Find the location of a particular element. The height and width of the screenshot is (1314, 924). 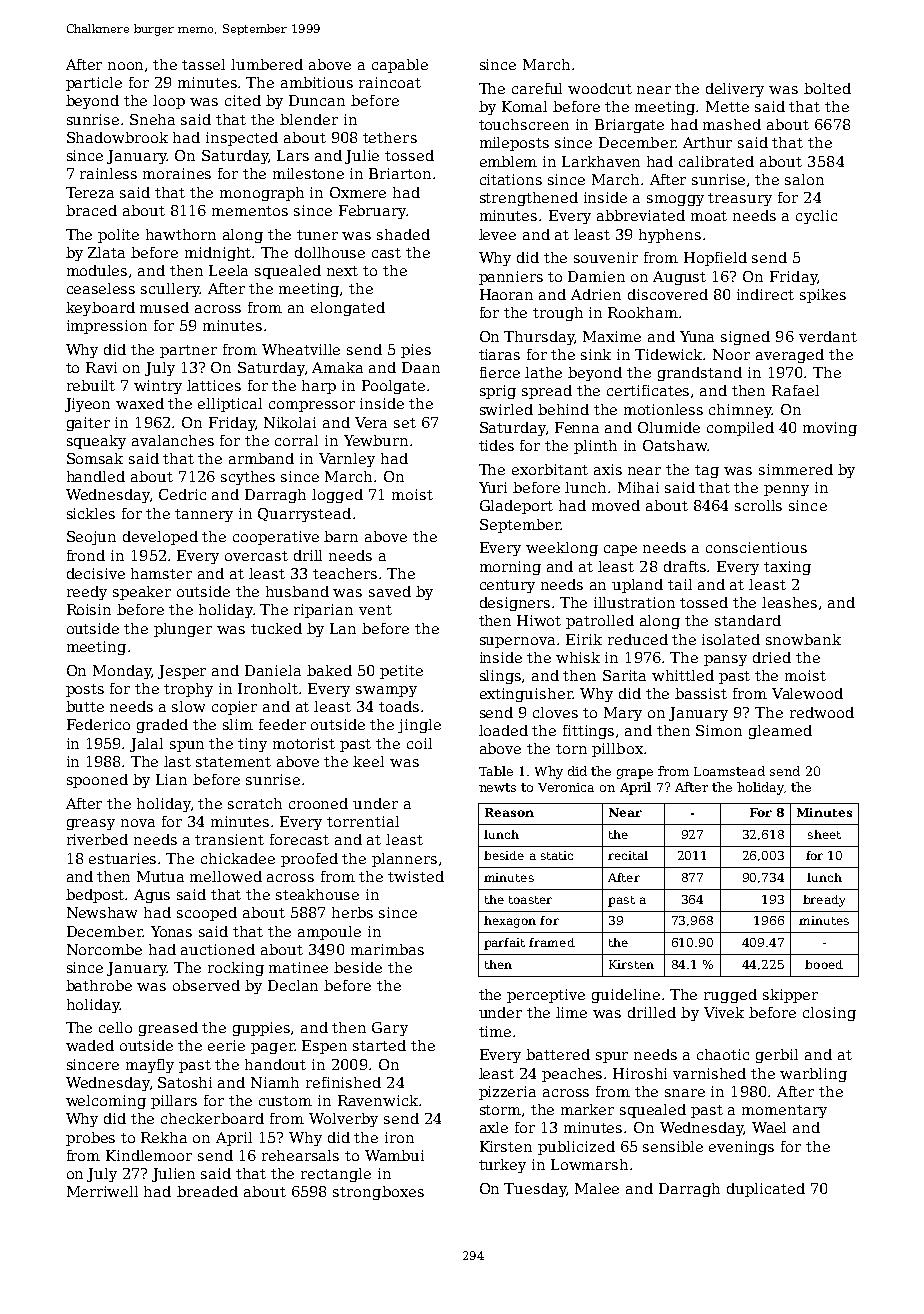

touchscreen is located at coordinates (524, 124).
